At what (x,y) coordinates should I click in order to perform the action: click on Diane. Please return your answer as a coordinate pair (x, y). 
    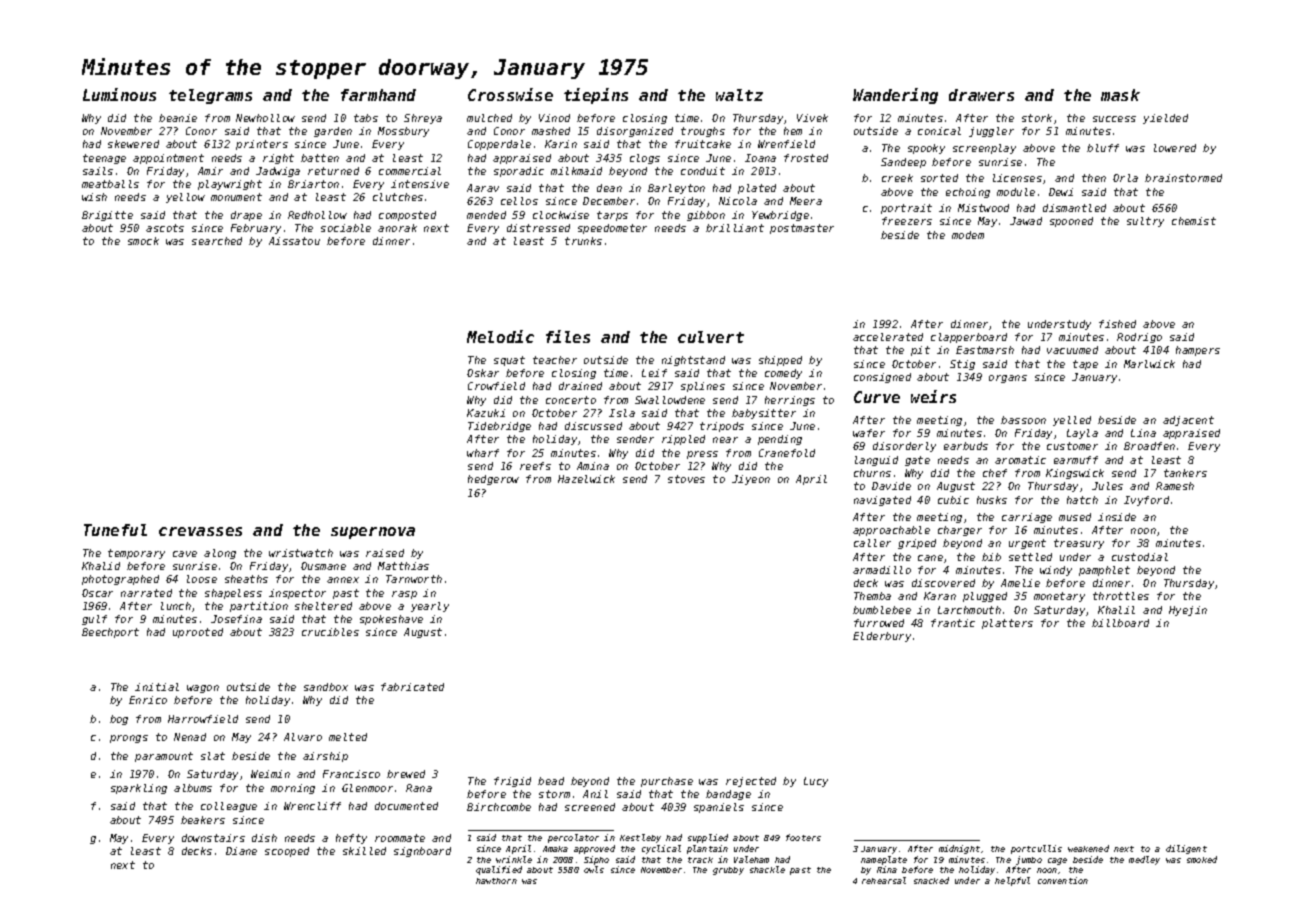
    Looking at the image, I should click on (241, 851).
